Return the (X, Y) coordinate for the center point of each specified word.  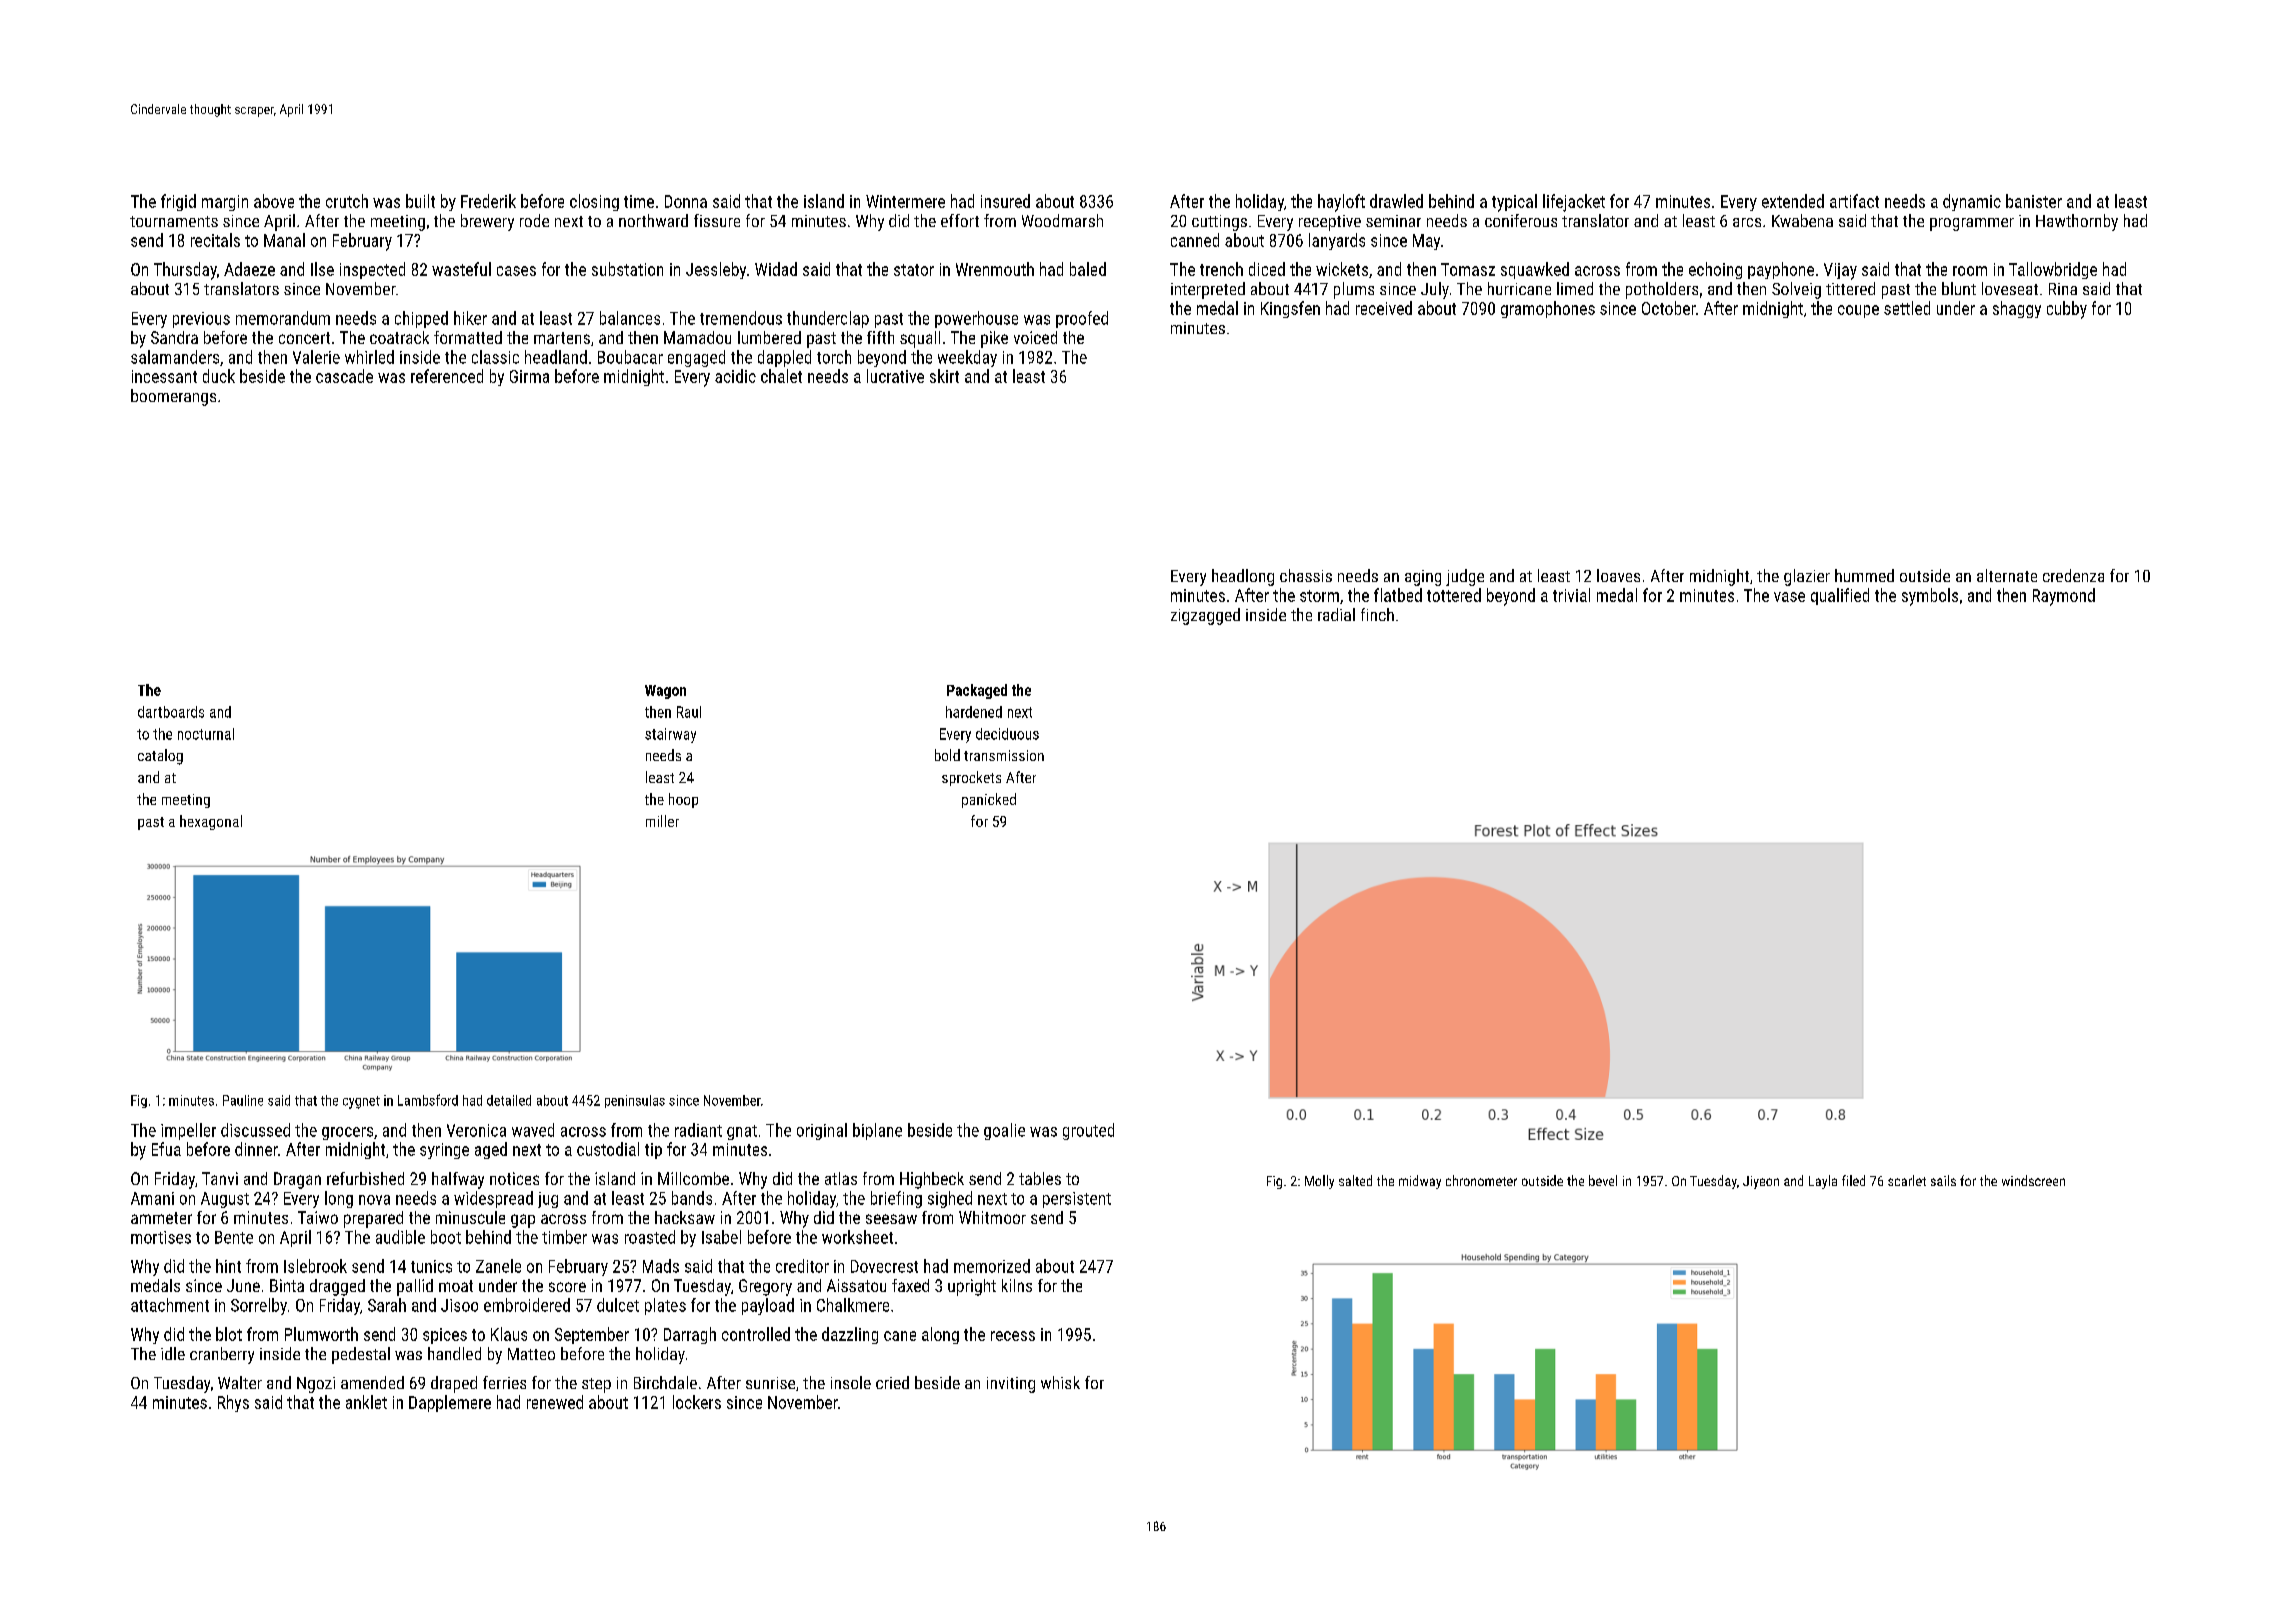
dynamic (1972, 202)
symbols (1930, 597)
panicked (989, 800)
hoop (683, 800)
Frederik (488, 201)
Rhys (233, 1403)
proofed (1082, 319)
